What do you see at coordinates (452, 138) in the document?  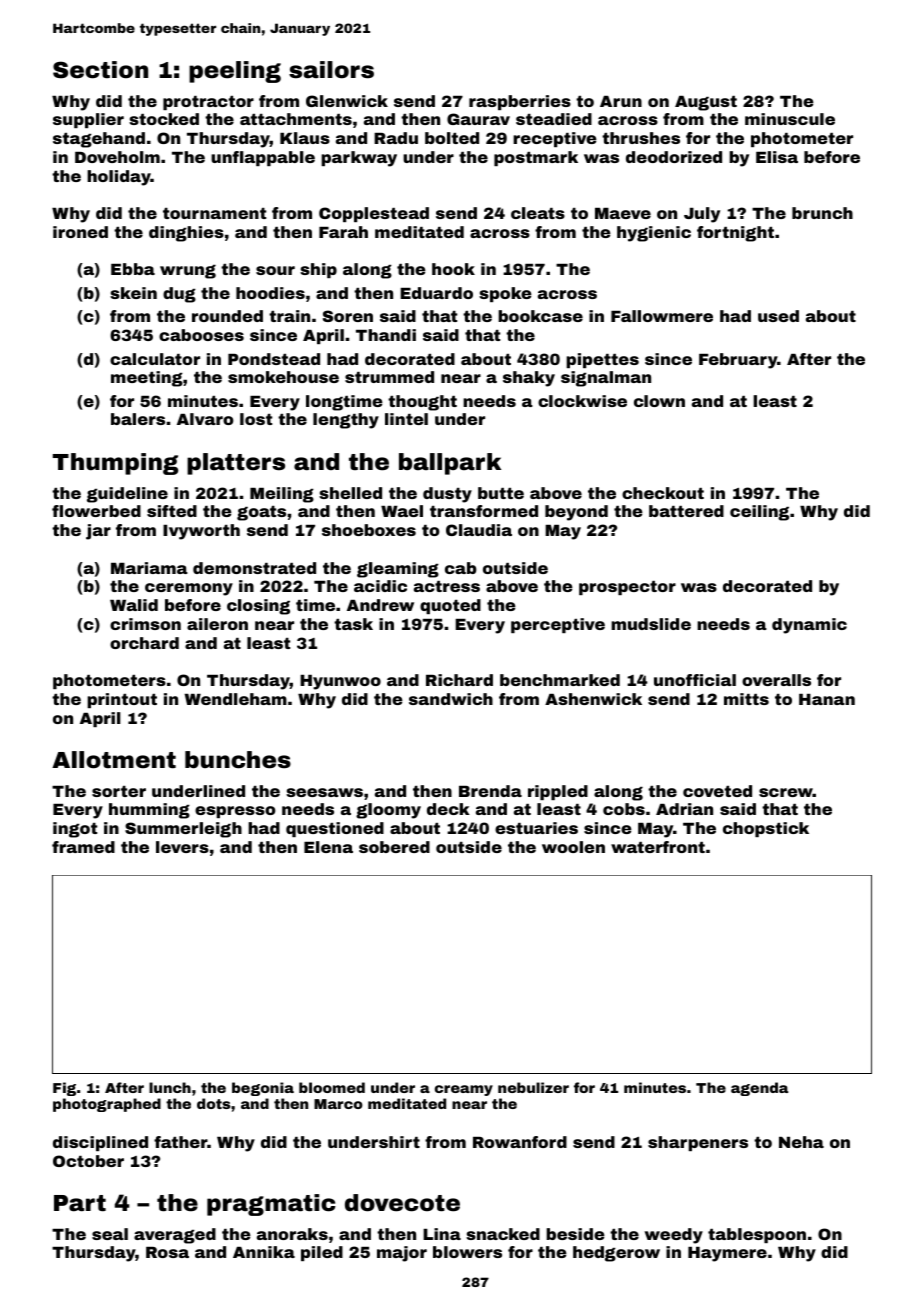 I see `bolted` at bounding box center [452, 138].
